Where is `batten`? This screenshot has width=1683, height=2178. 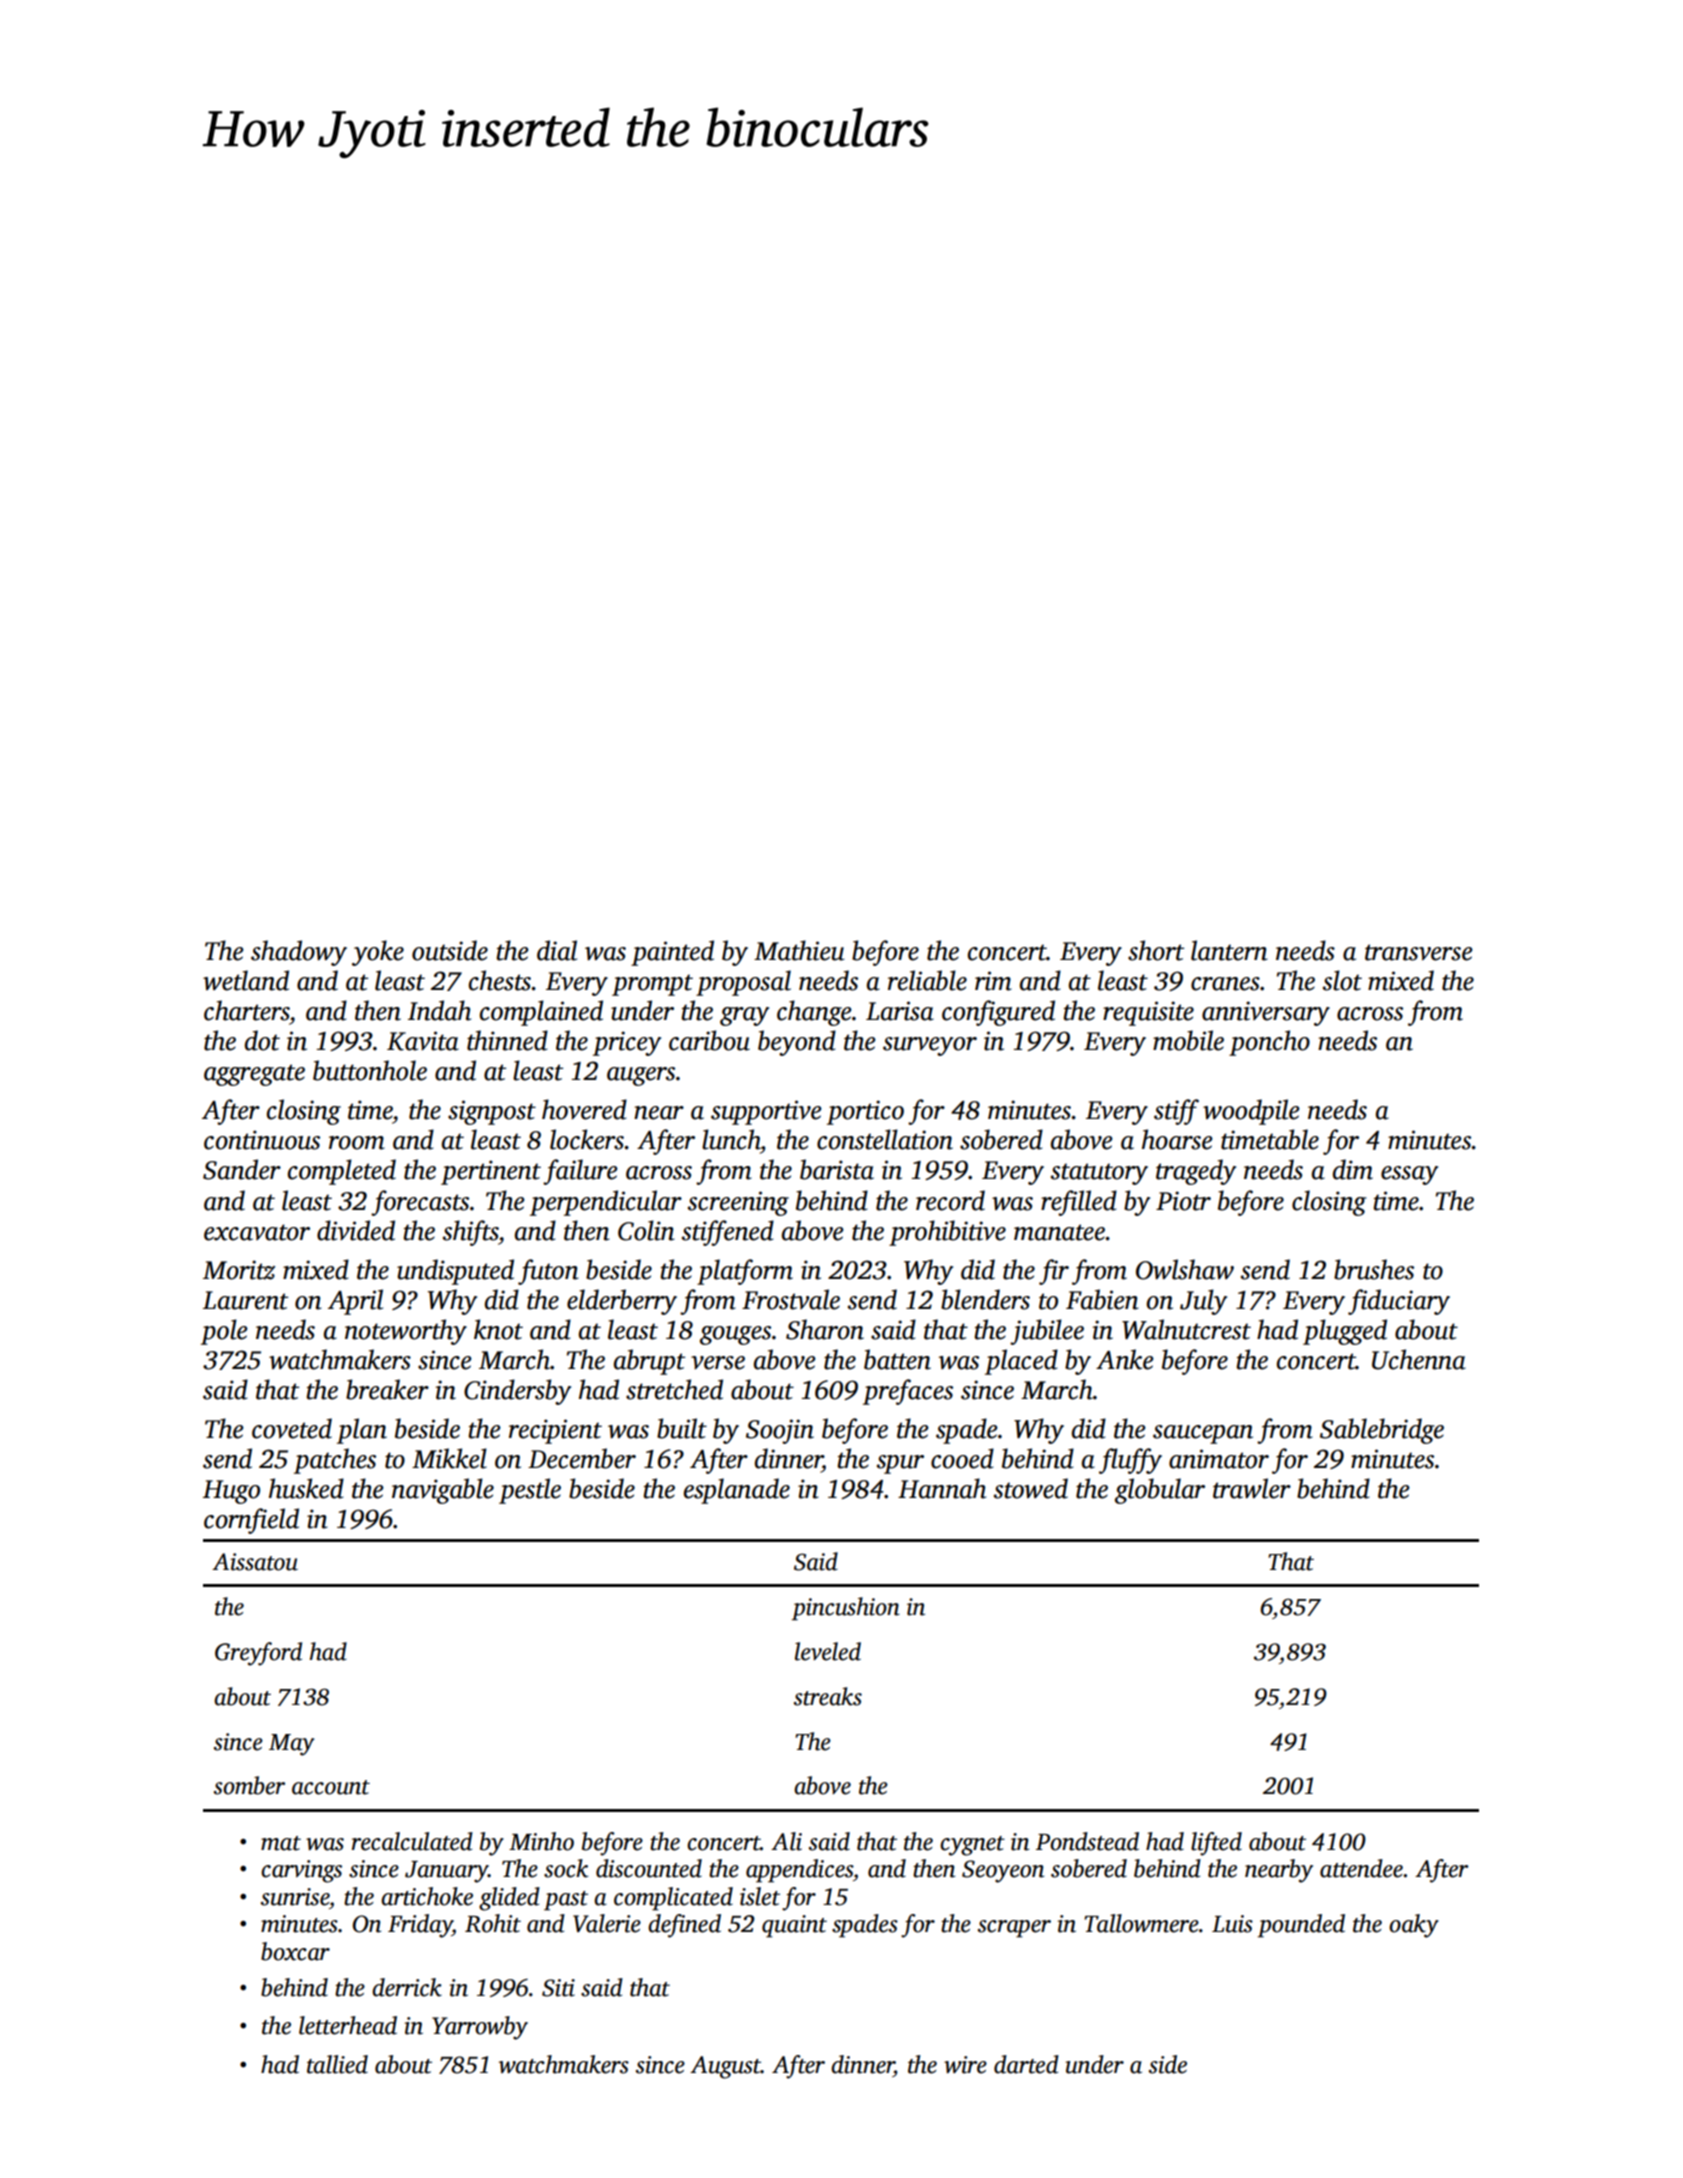
batten is located at coordinates (897, 1359).
